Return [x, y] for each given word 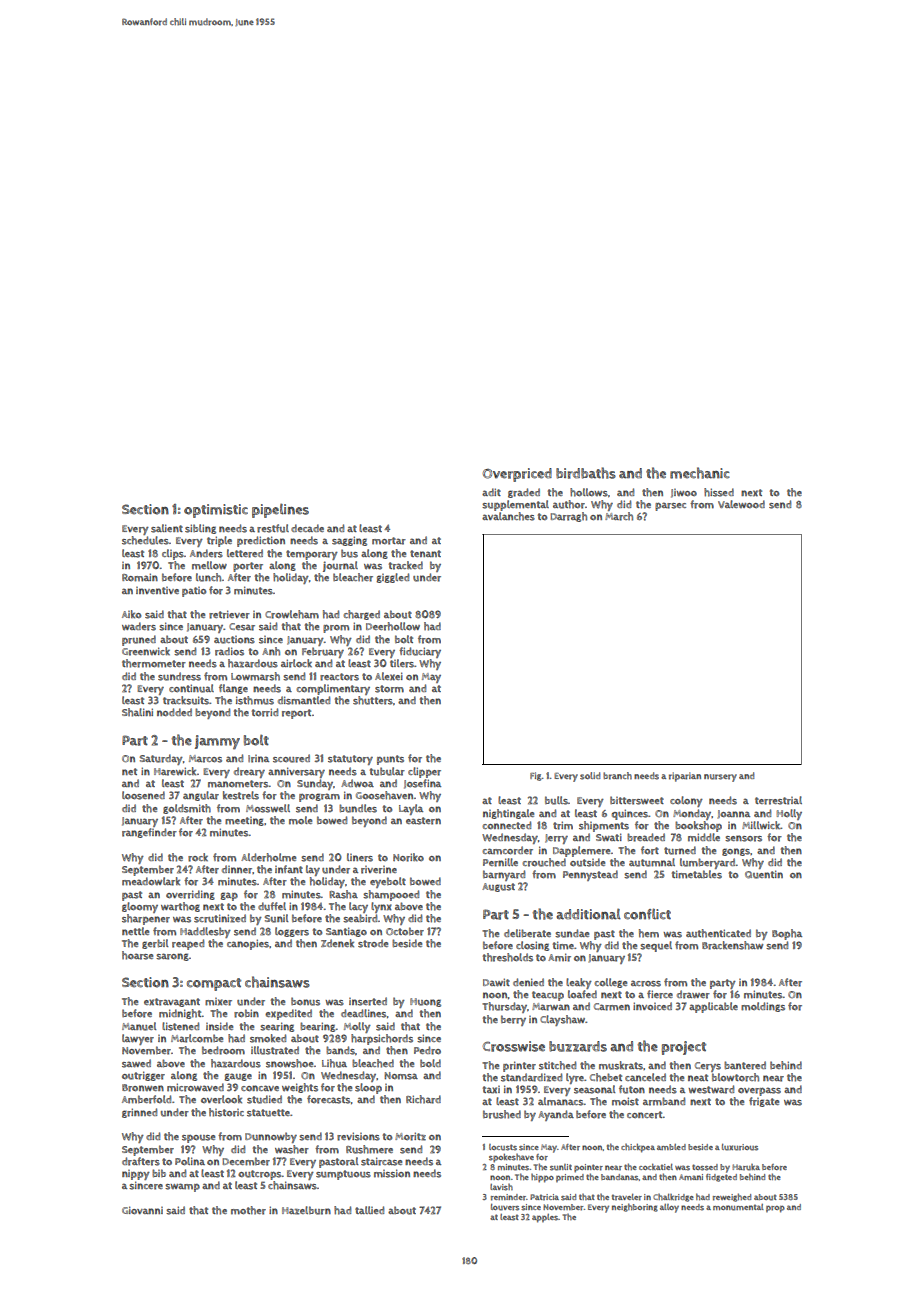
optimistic [216, 511]
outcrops [260, 1175]
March [619, 516]
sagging [349, 541]
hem [649, 933]
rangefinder [149, 833]
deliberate [527, 933]
